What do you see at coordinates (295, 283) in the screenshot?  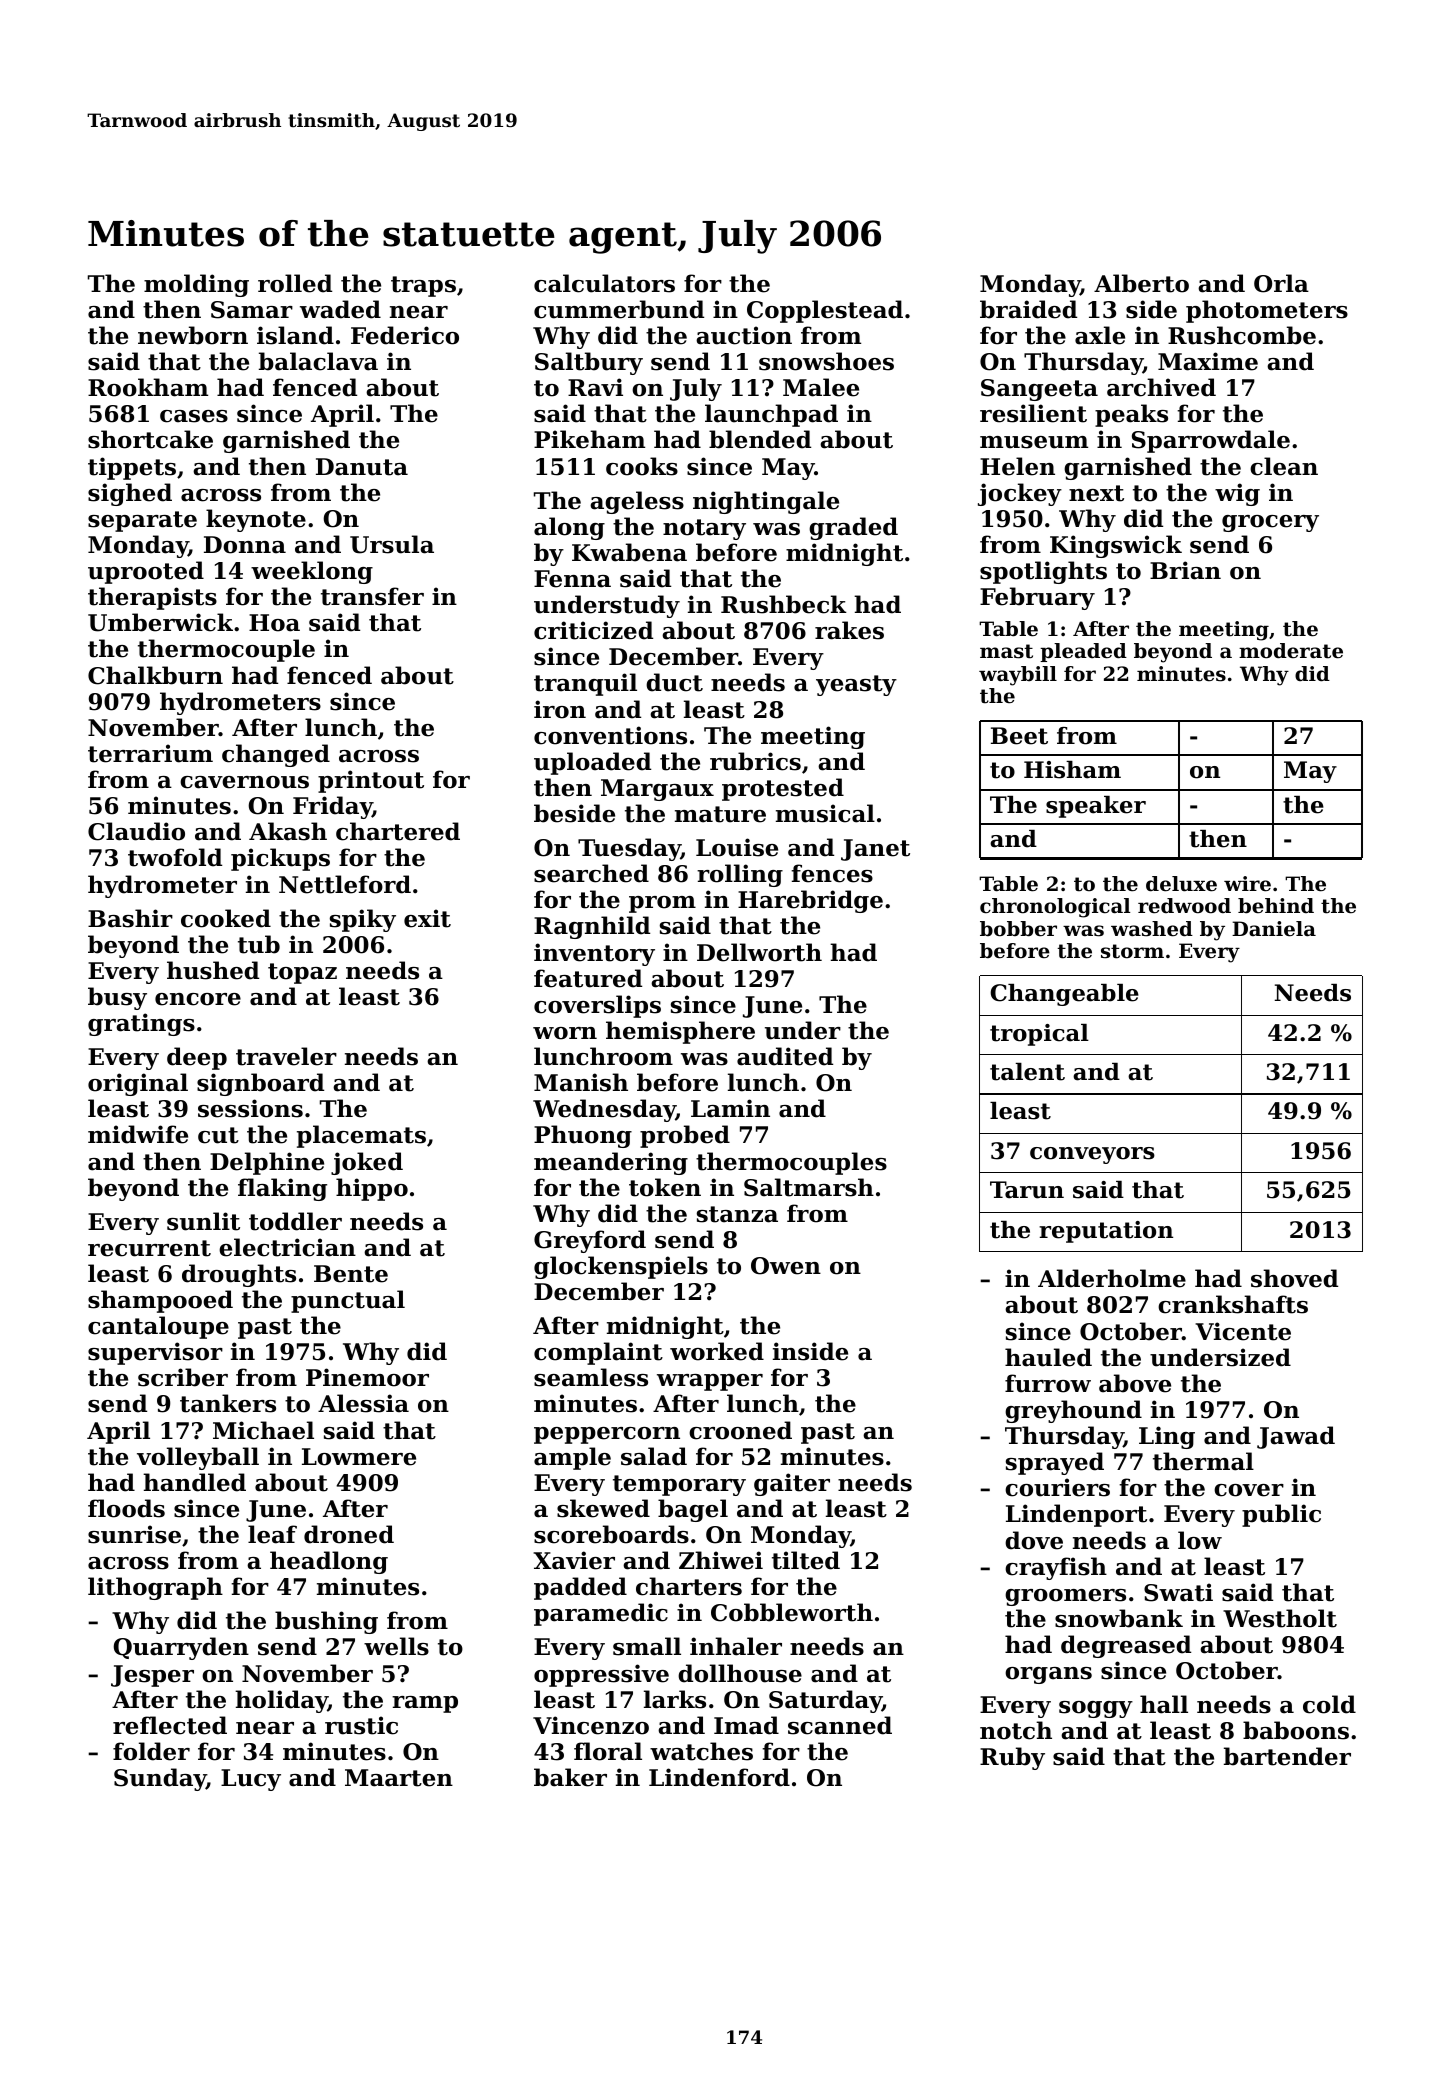 I see `rolled` at bounding box center [295, 283].
